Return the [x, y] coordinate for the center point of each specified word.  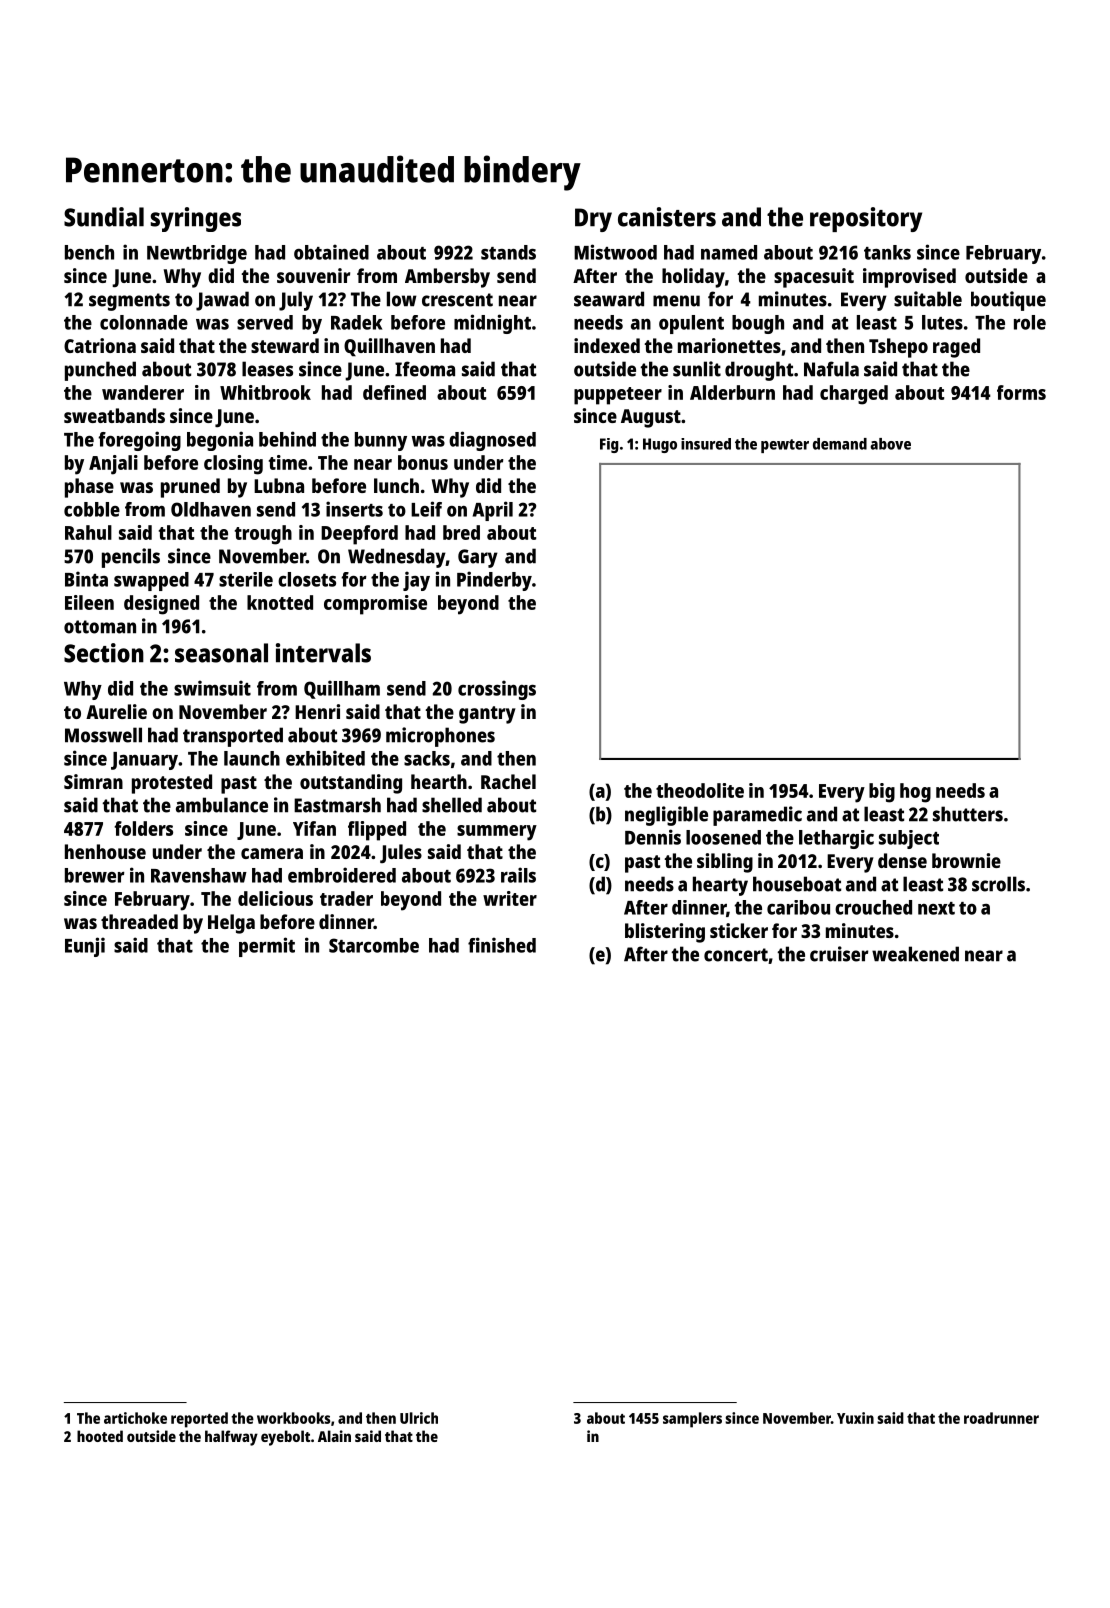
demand [840, 444]
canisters [667, 217]
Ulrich [419, 1418]
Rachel [508, 781]
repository [866, 219]
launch [252, 758]
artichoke [135, 1418]
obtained [331, 252]
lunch [396, 485]
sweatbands [114, 415]
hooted [100, 1436]
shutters [968, 814]
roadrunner [1001, 1418]
